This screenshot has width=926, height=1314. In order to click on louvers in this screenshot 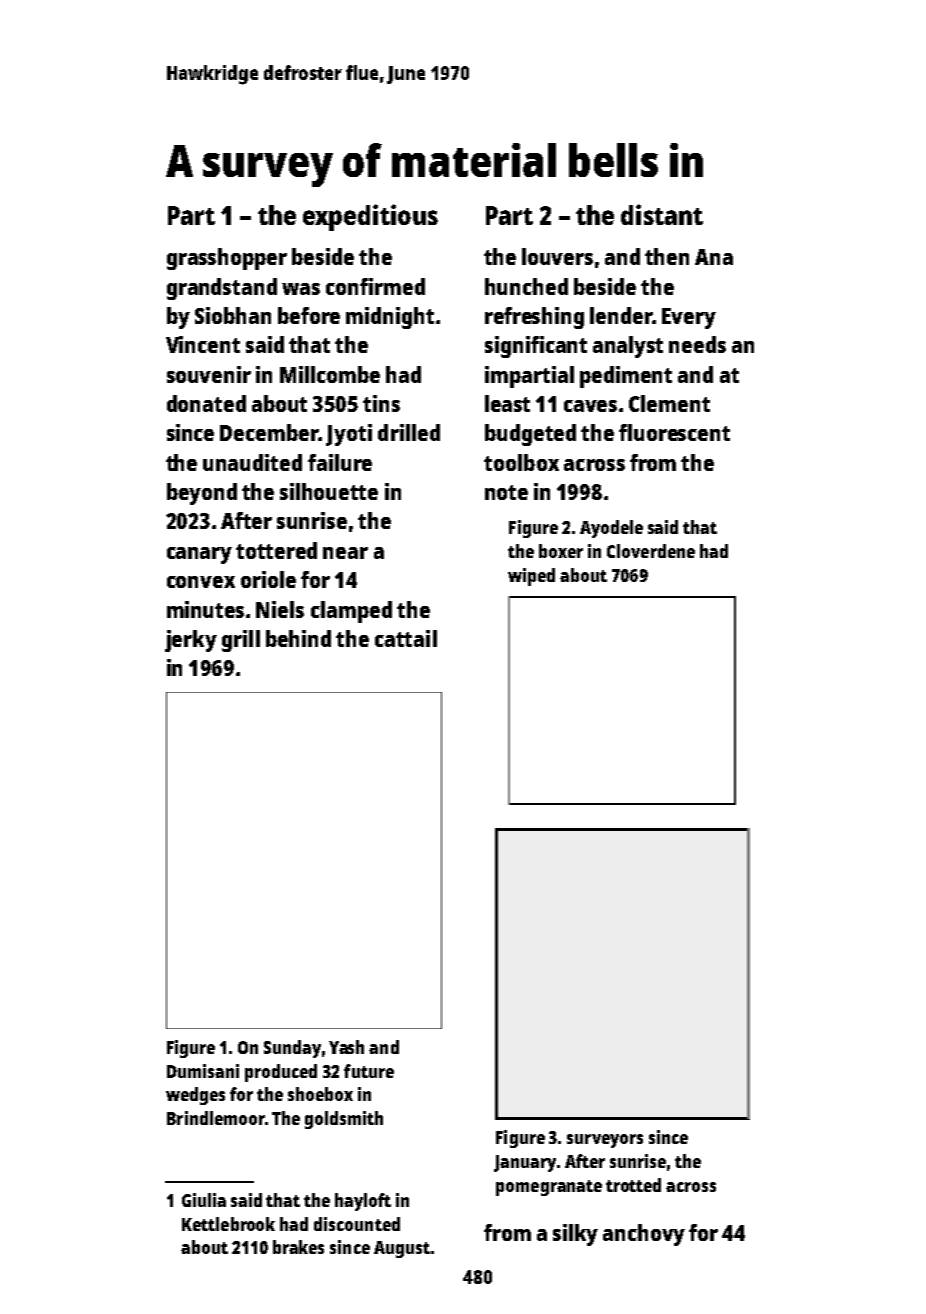, I will do `click(557, 256)`.
